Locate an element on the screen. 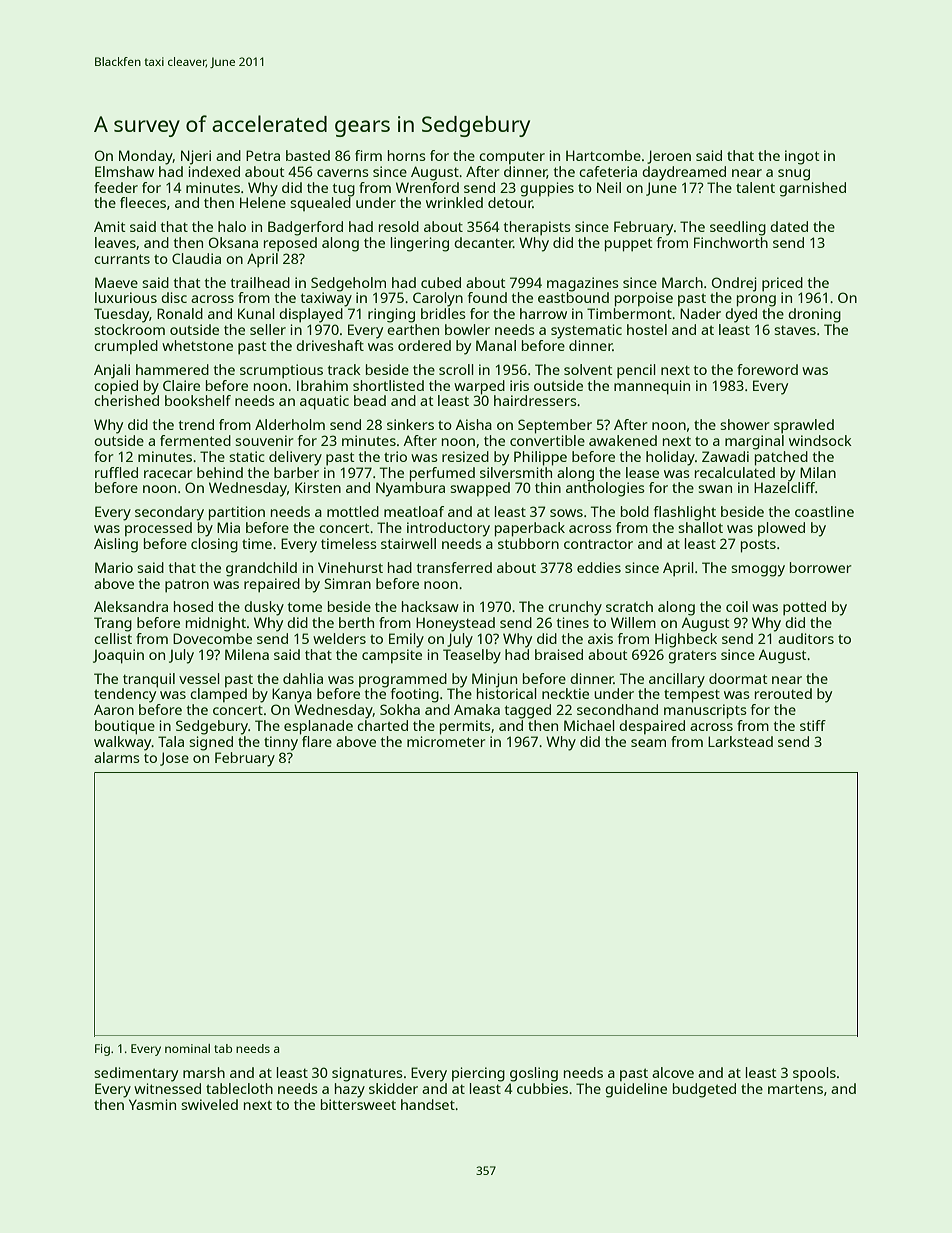 The height and width of the screenshot is (1233, 952). found is located at coordinates (487, 297).
